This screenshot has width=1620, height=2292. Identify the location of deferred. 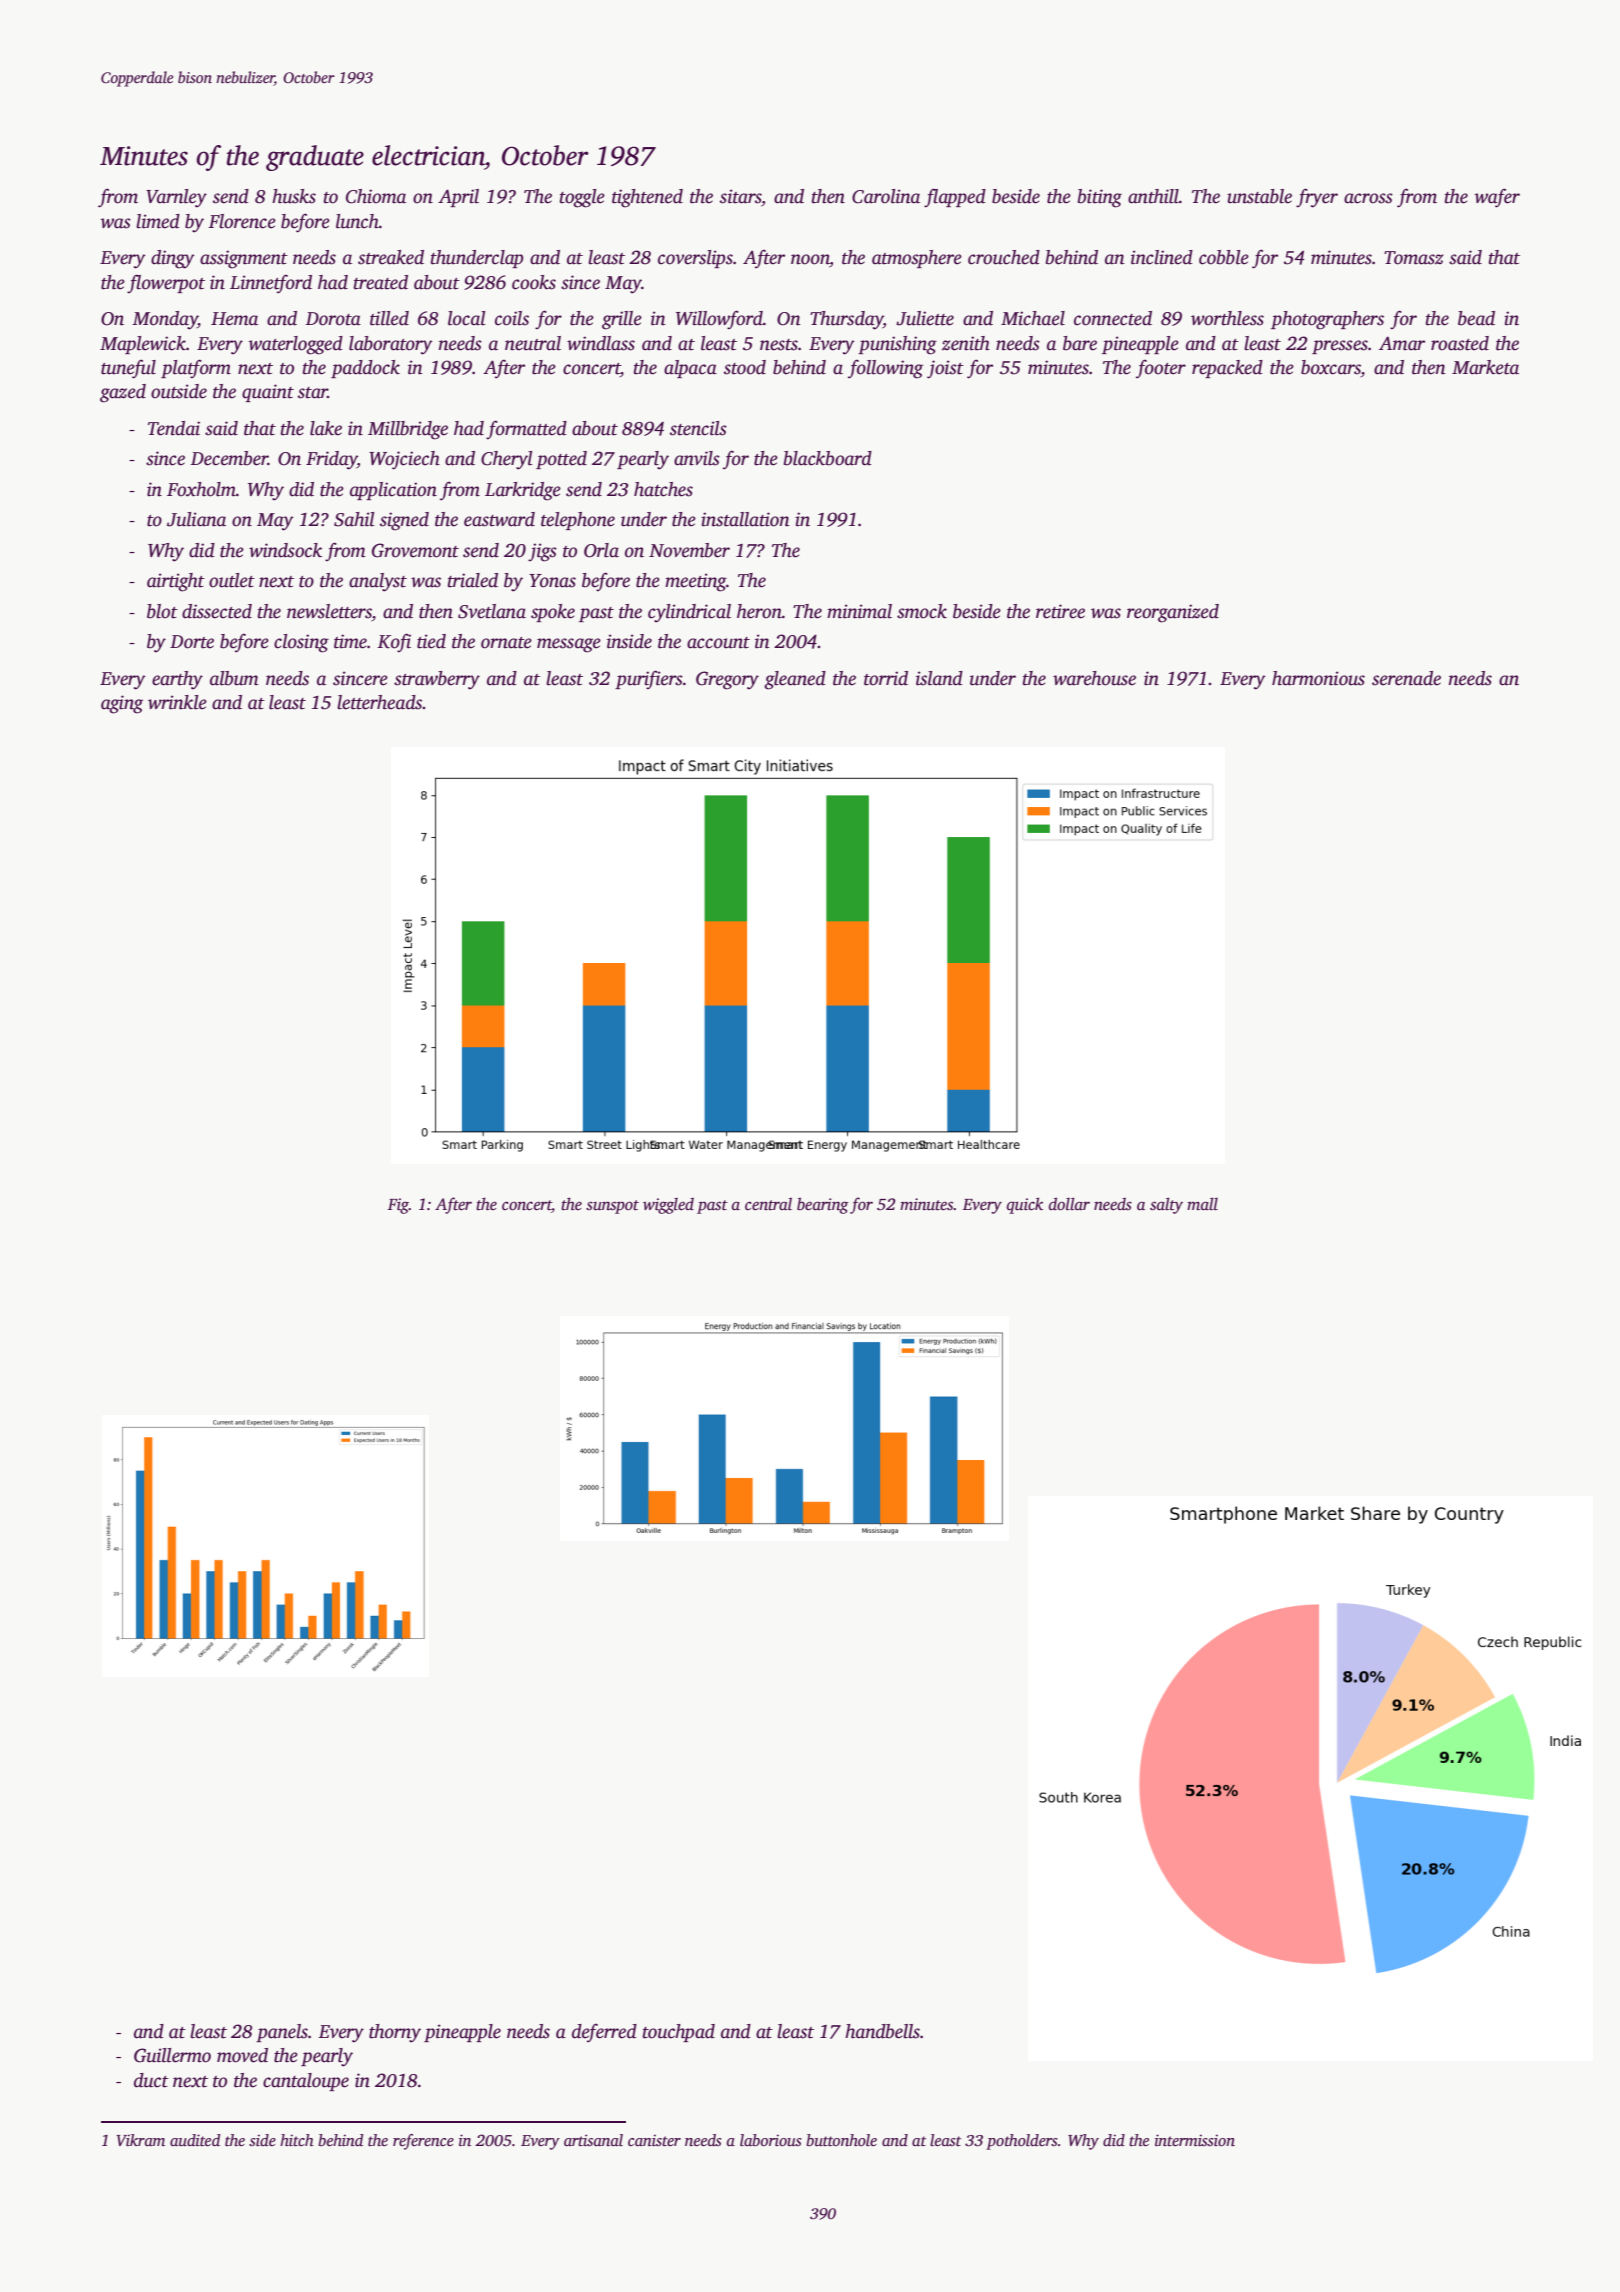
(604, 2033).
